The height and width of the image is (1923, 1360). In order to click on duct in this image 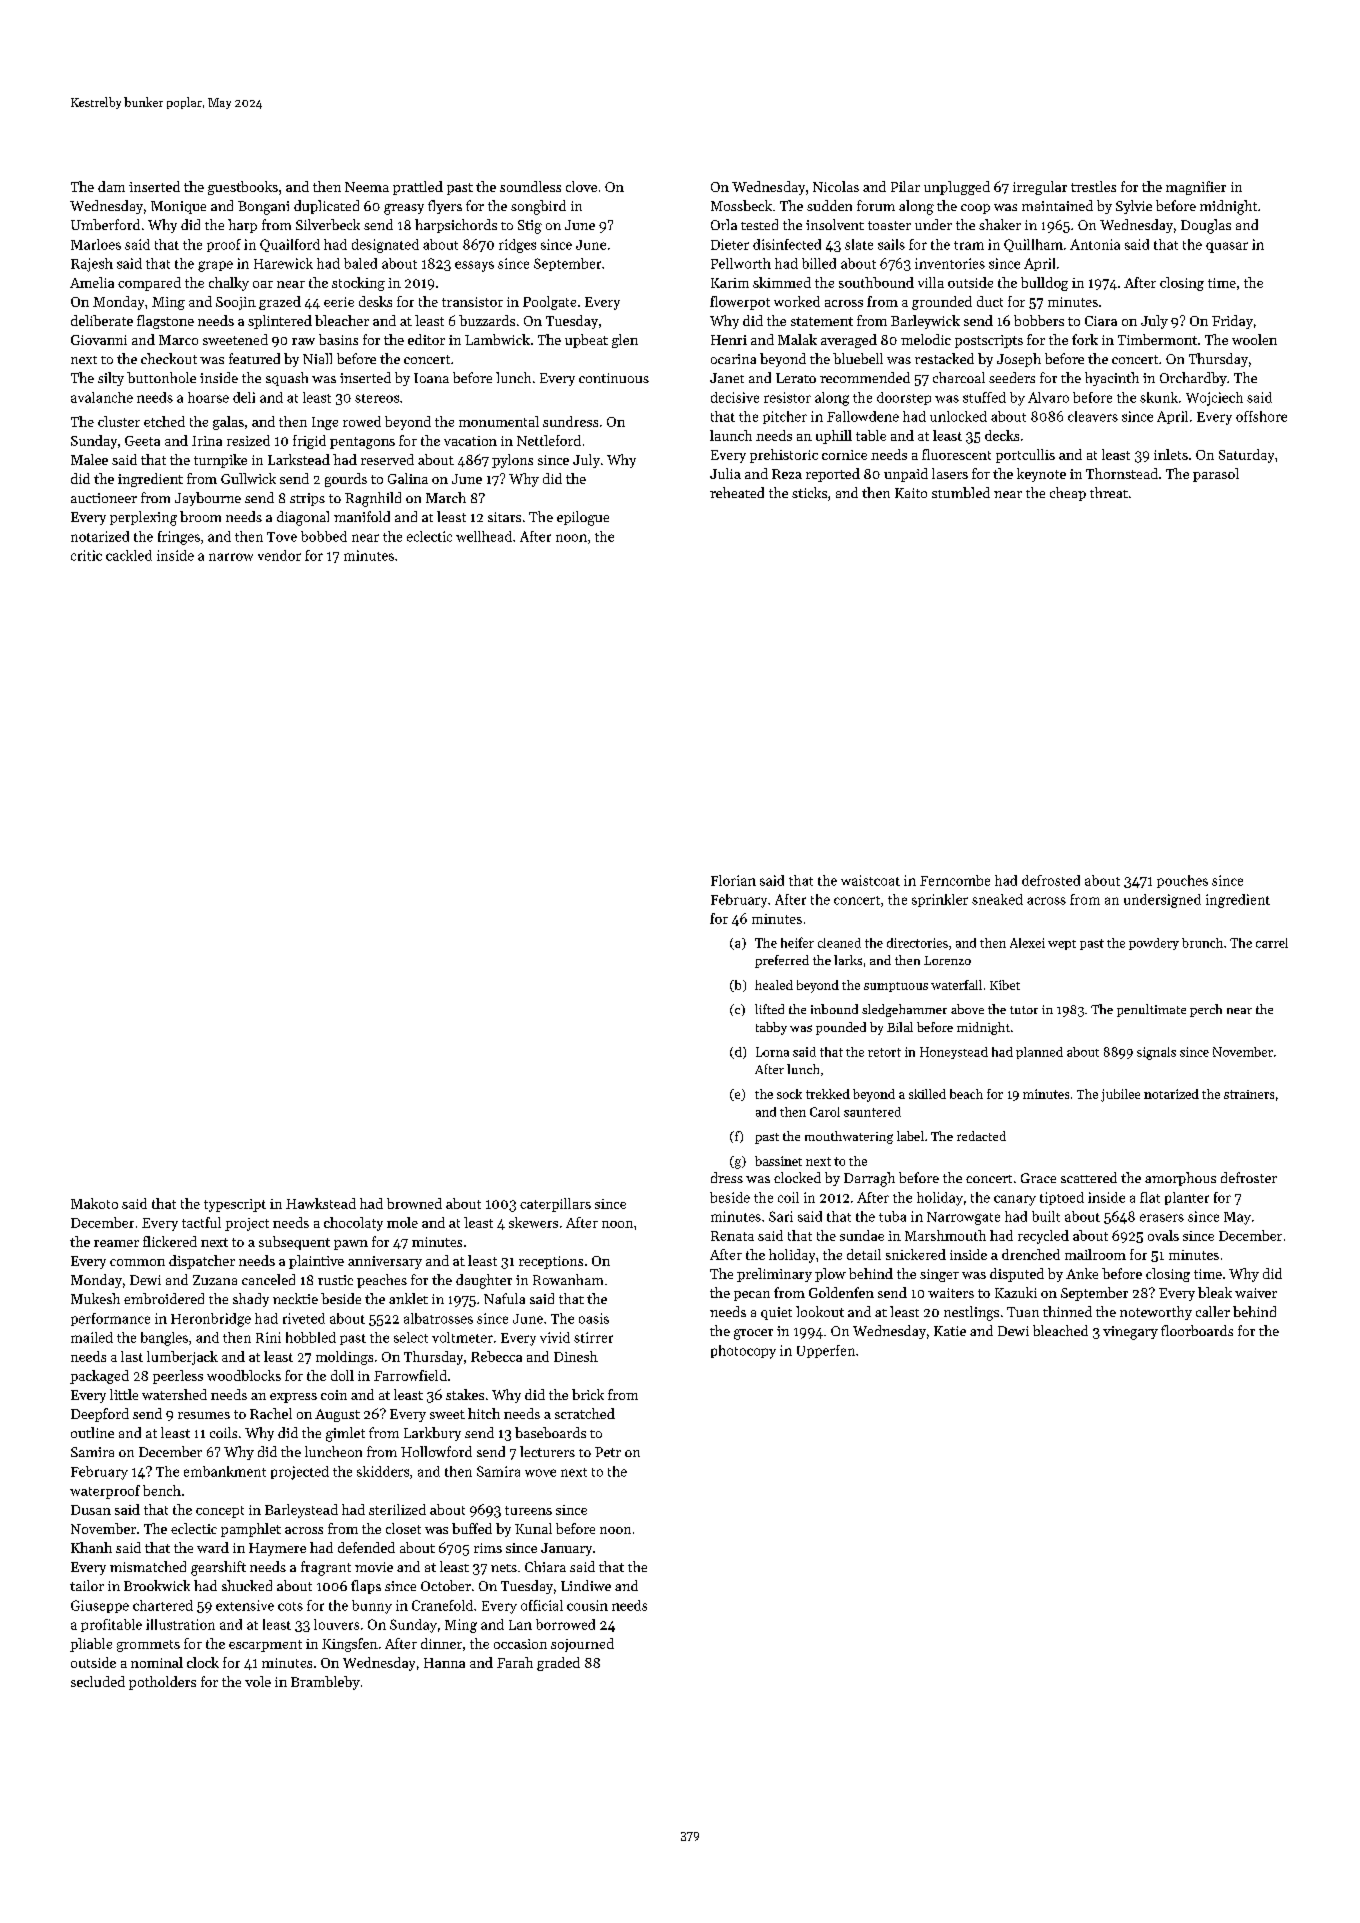, I will do `click(990, 301)`.
